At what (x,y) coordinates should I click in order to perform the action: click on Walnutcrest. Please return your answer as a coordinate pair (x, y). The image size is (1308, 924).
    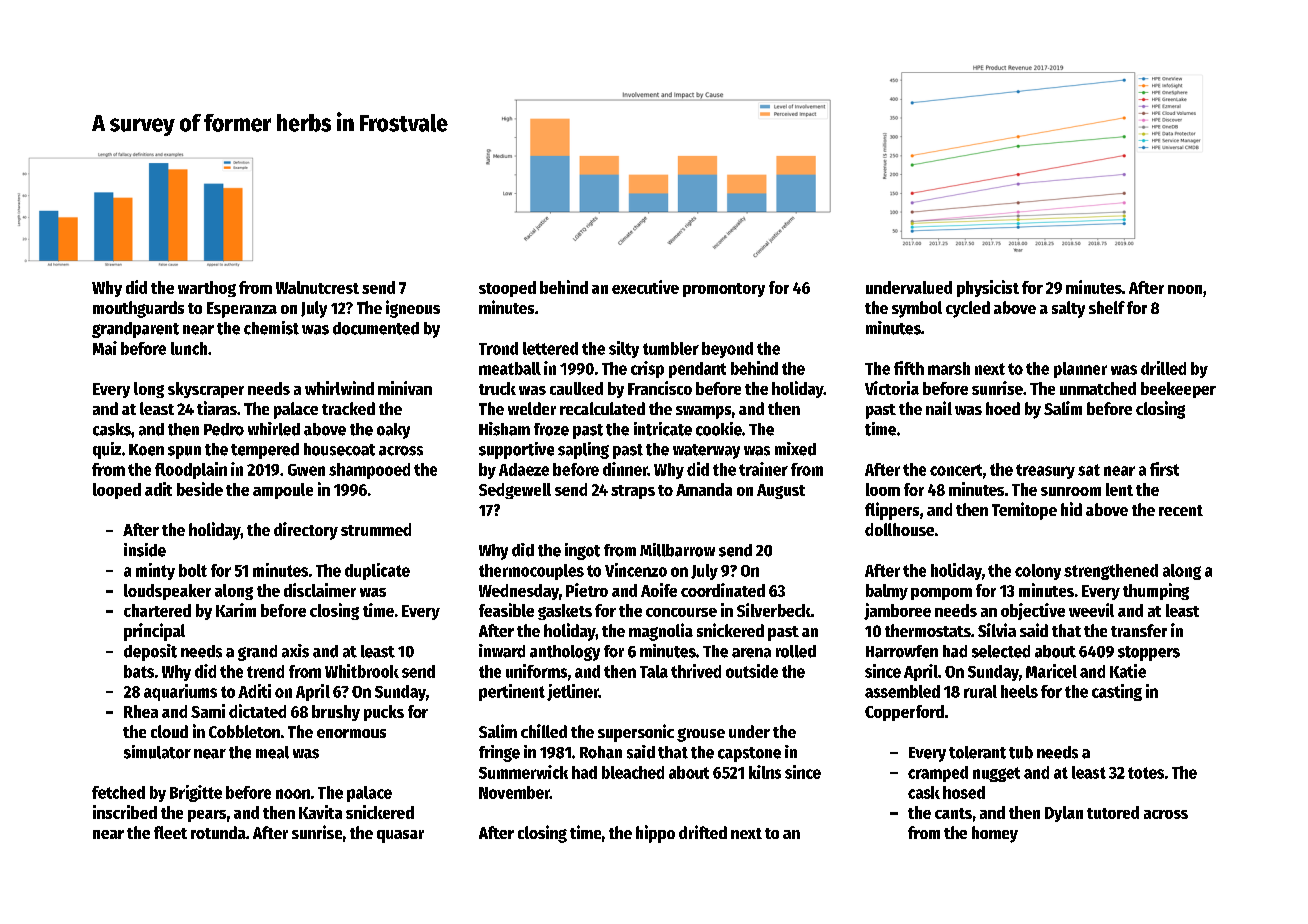
    Looking at the image, I should click on (317, 287).
